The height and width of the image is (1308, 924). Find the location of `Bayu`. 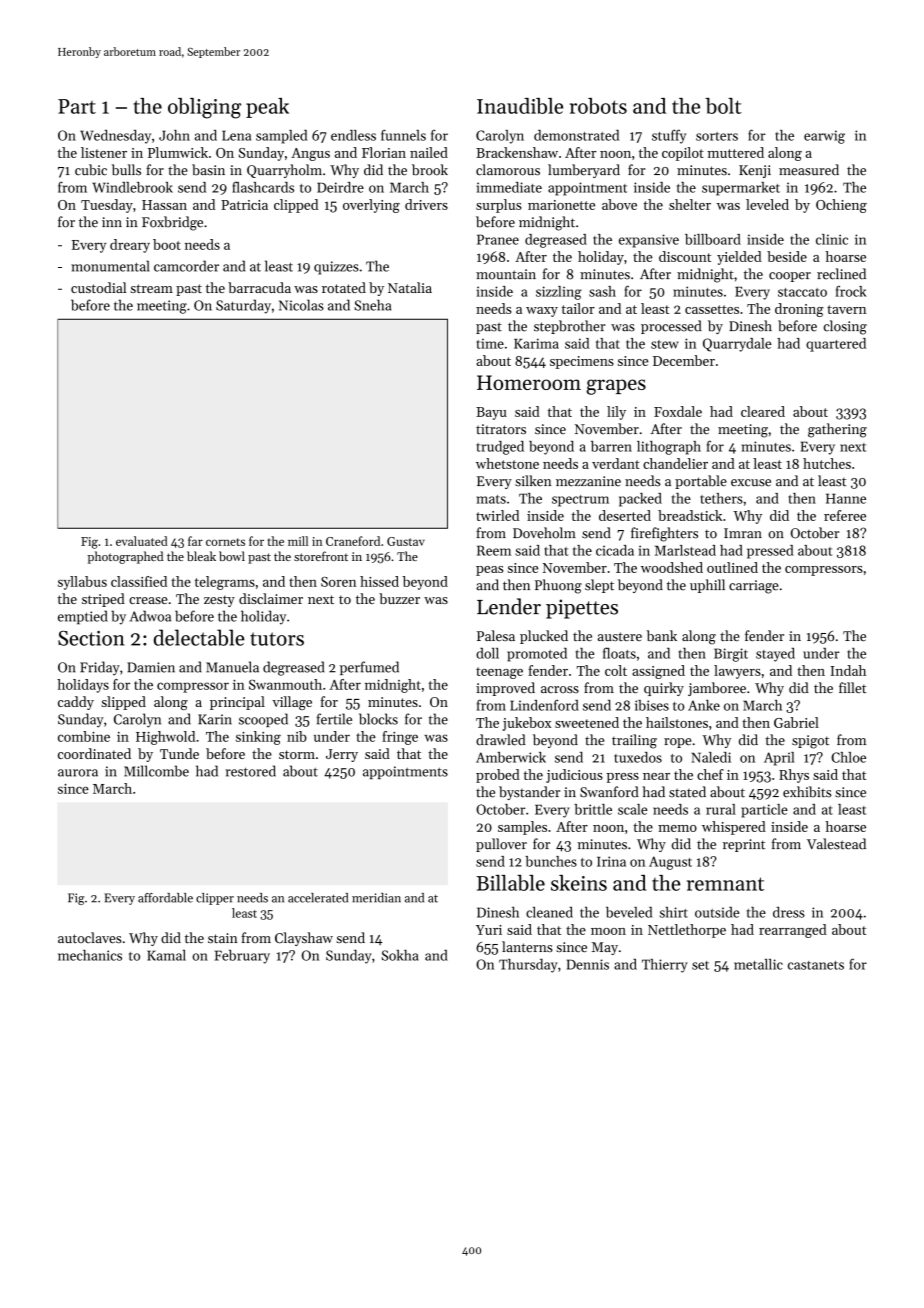

Bayu is located at coordinates (491, 413).
